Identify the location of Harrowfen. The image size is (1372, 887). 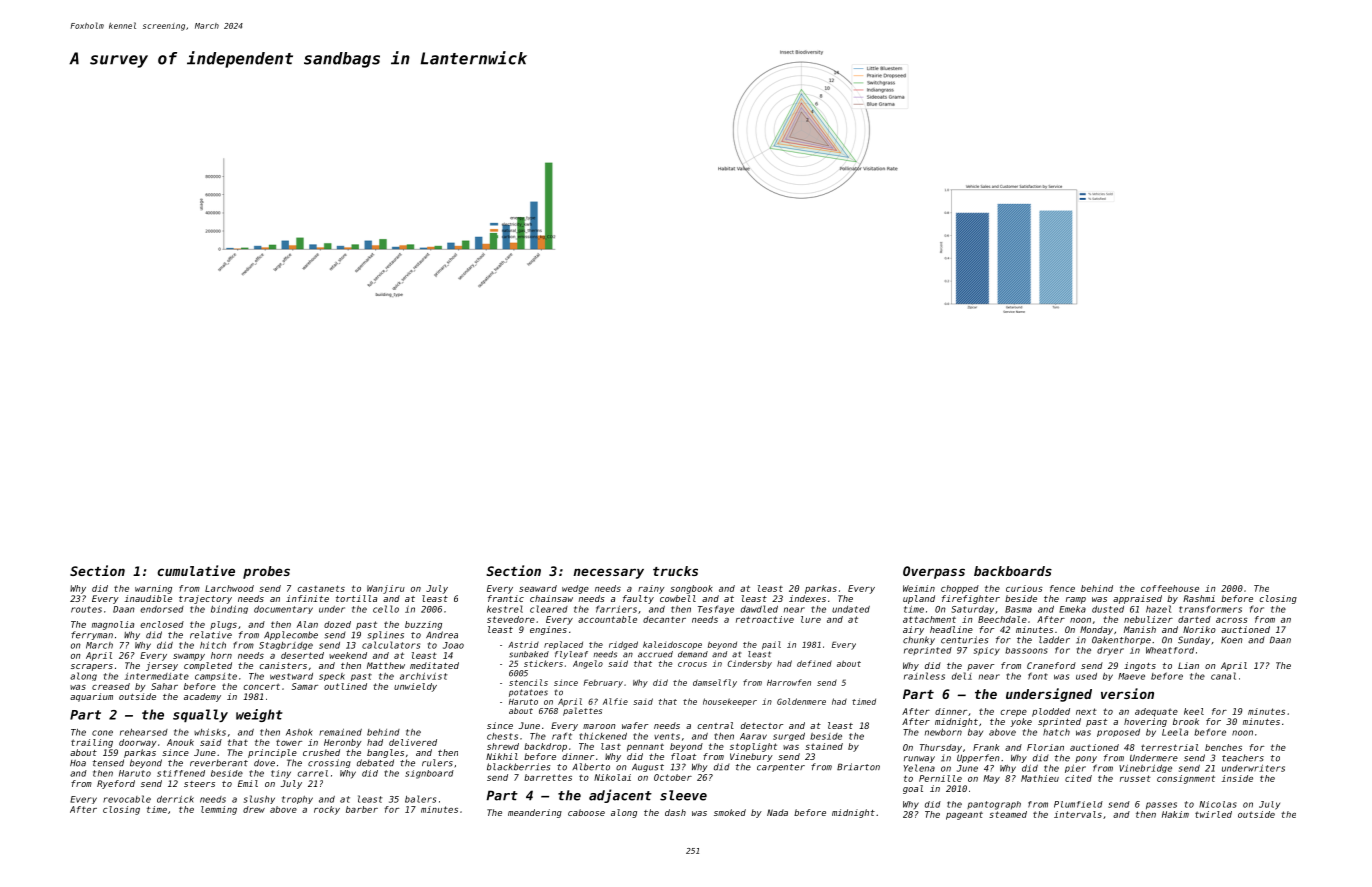
(789, 682).
